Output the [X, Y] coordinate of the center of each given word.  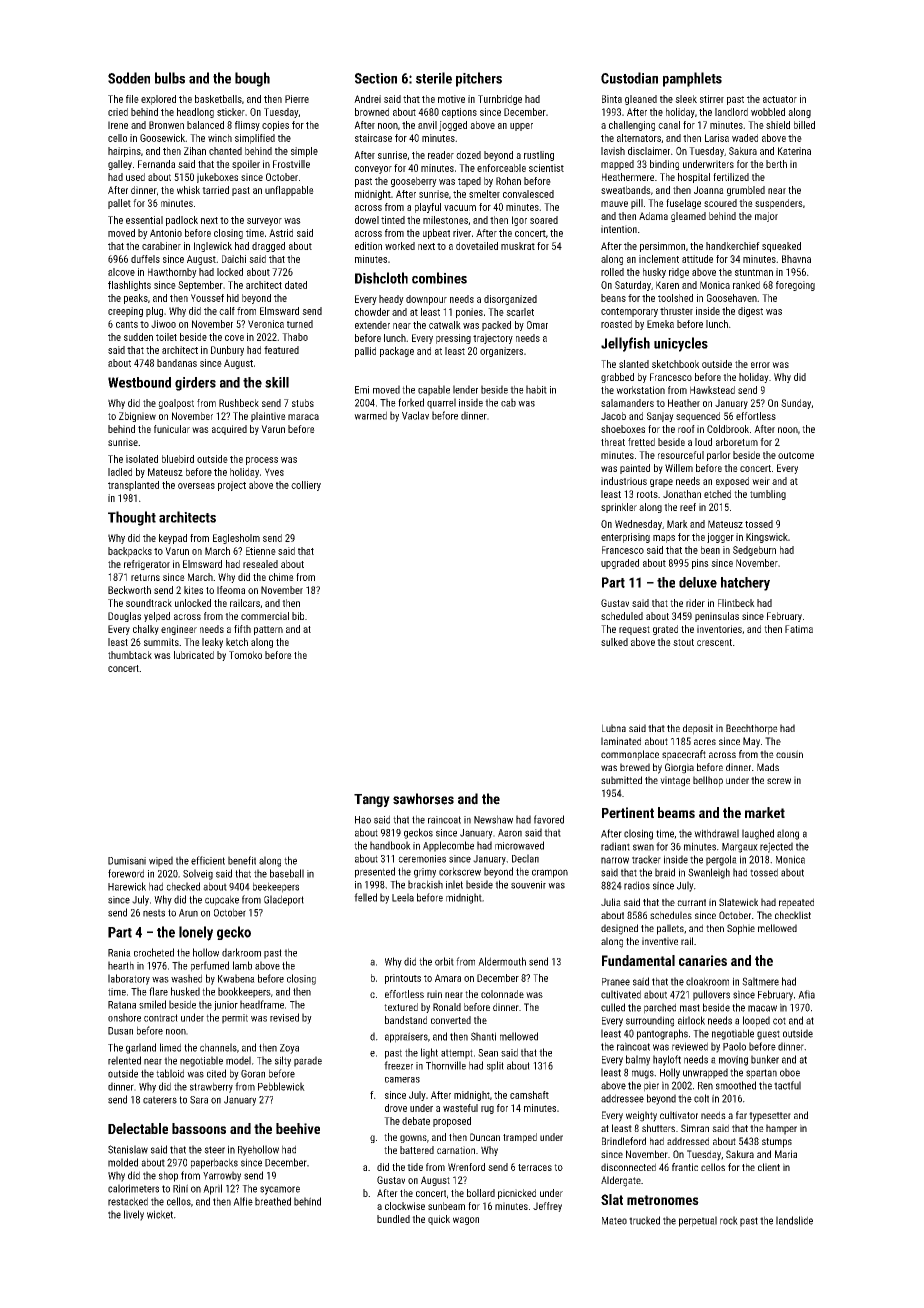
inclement [659, 259]
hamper [781, 1129]
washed [186, 978]
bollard [481, 1193]
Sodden [129, 78]
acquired [229, 430]
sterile [434, 78]
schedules [671, 915]
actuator [780, 99]
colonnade [502, 994]
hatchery [745, 584]
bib [298, 616]
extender [372, 325]
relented [124, 1060]
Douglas [124, 617]
